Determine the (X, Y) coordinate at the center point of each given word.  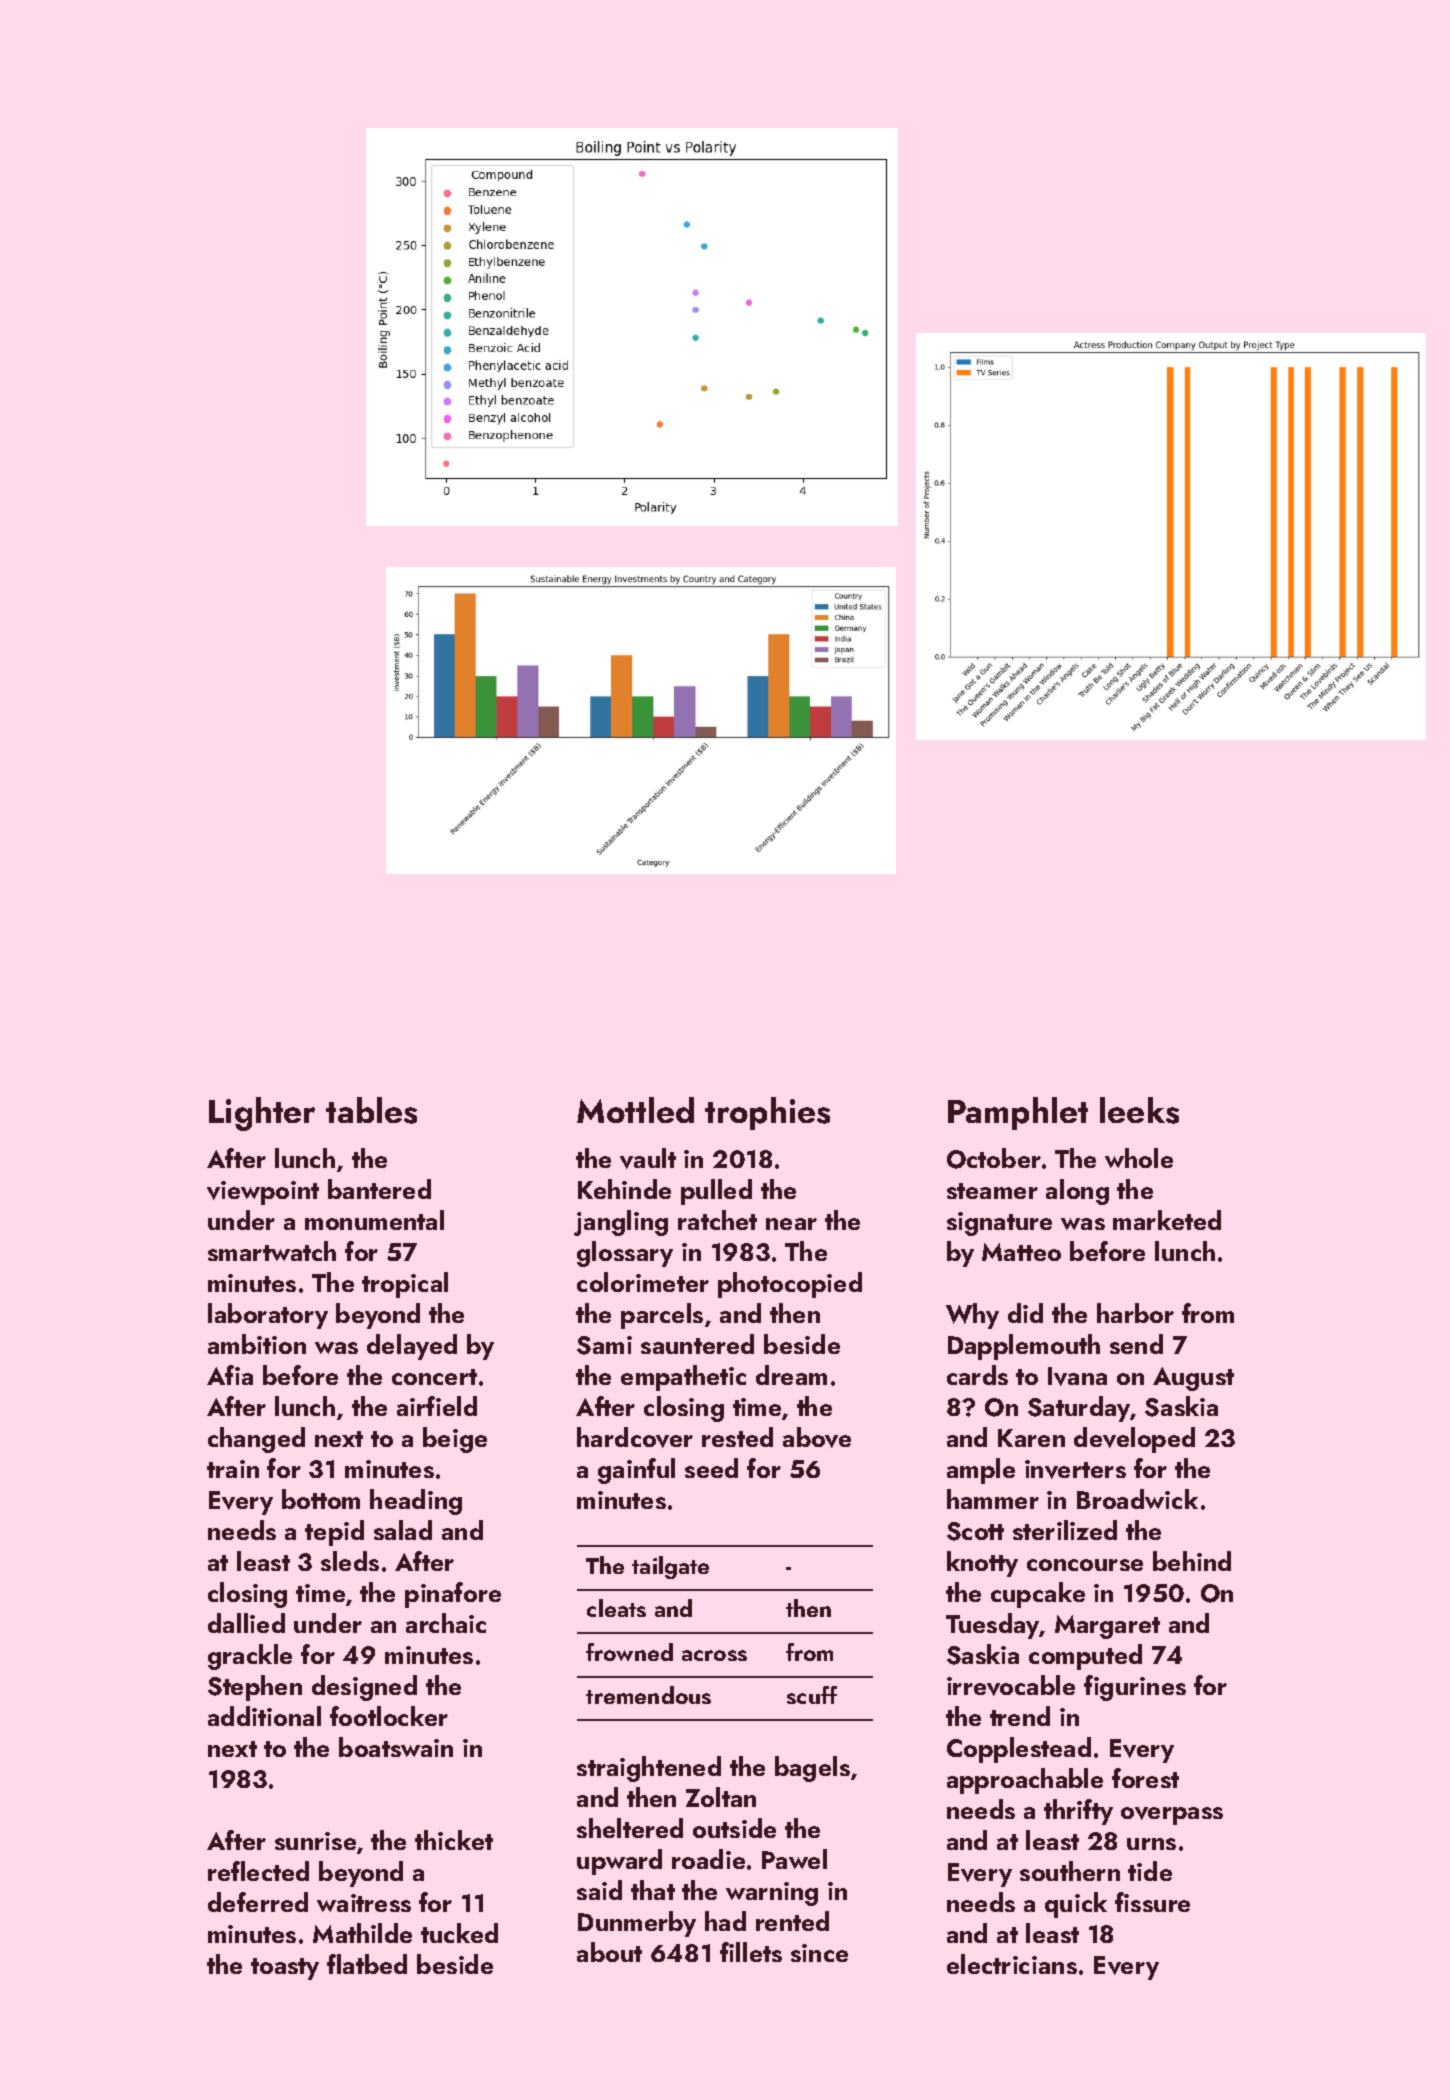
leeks (1139, 1110)
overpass (1172, 1816)
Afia (230, 1375)
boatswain (396, 1747)
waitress (364, 1903)
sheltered (630, 1828)
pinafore (453, 1595)
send (1136, 1344)
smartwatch (272, 1251)
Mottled (635, 1110)
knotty (982, 1564)
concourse (1085, 1565)
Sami (604, 1345)
